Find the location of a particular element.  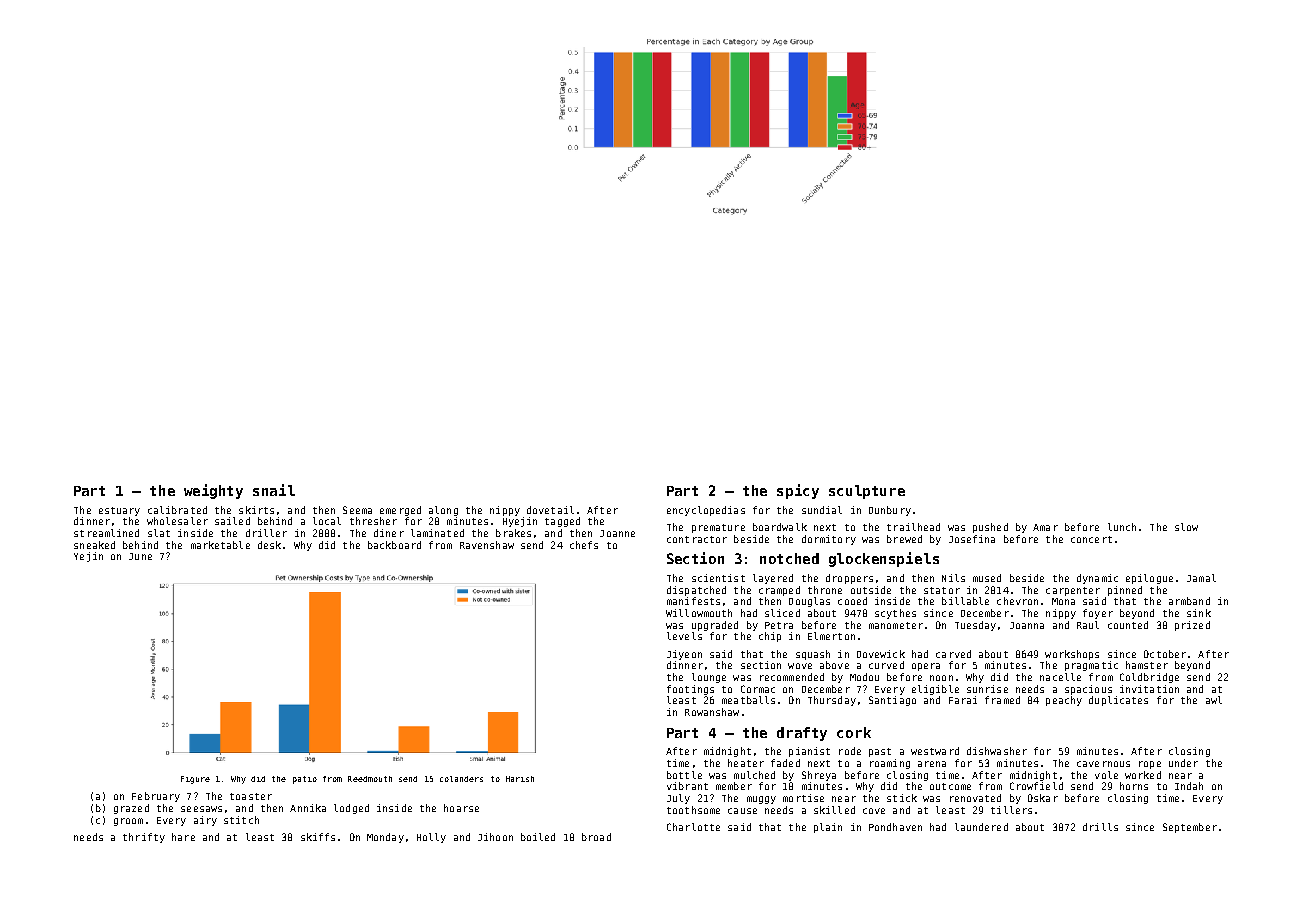

drills is located at coordinates (1100, 827).
